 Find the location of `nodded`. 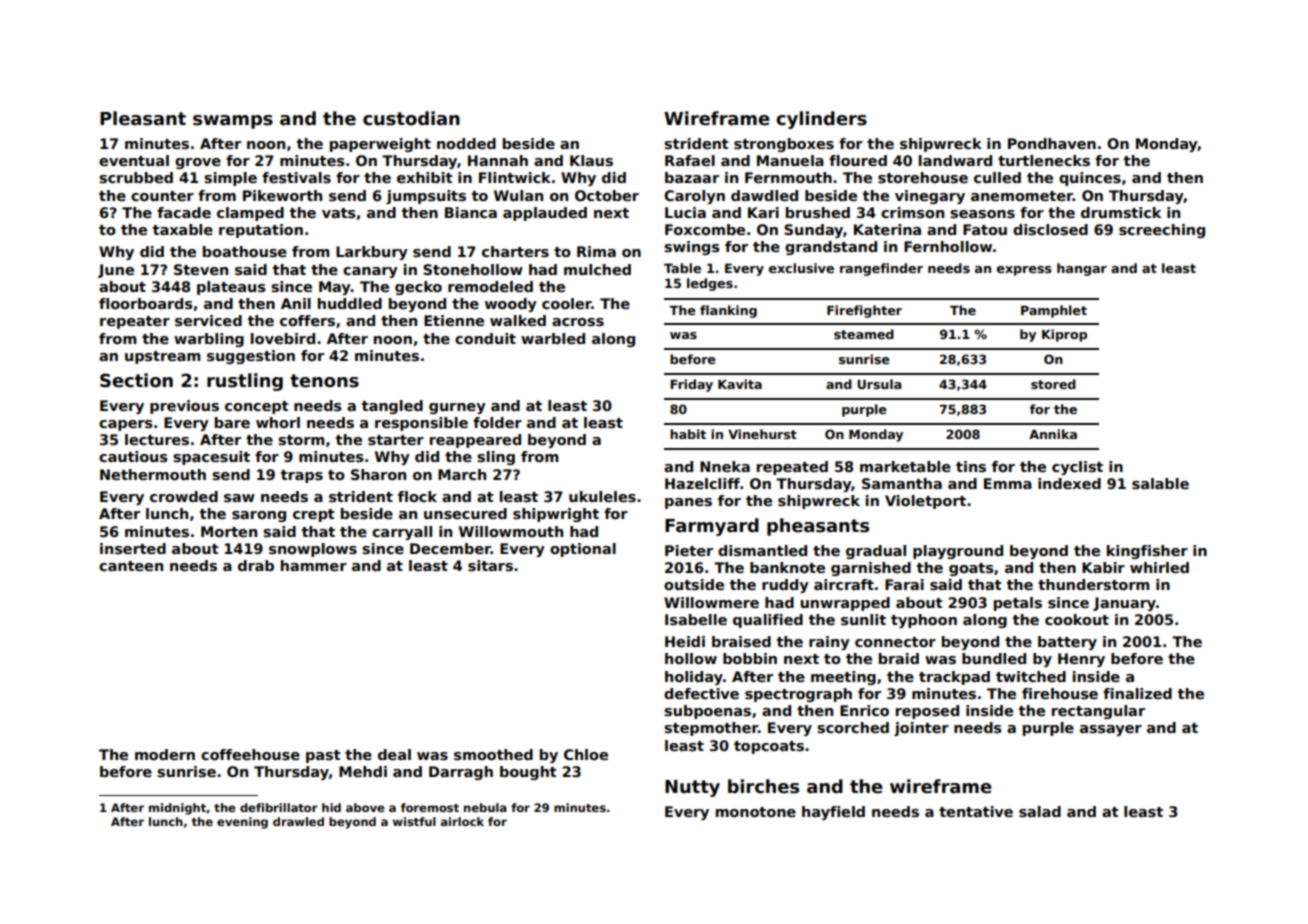

nodded is located at coordinates (466, 143).
